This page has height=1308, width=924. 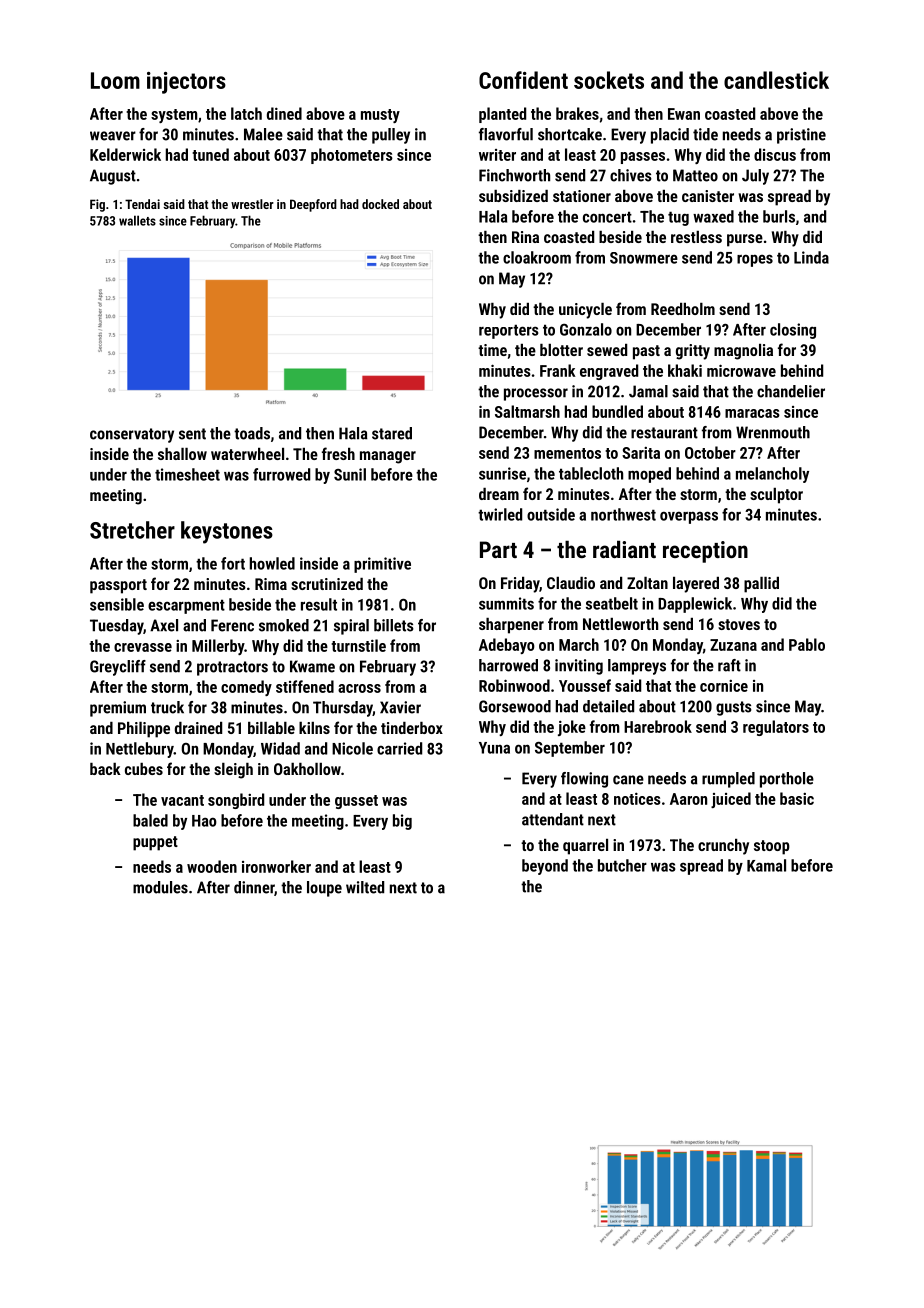 What do you see at coordinates (766, 865) in the page?
I see `Kamal` at bounding box center [766, 865].
